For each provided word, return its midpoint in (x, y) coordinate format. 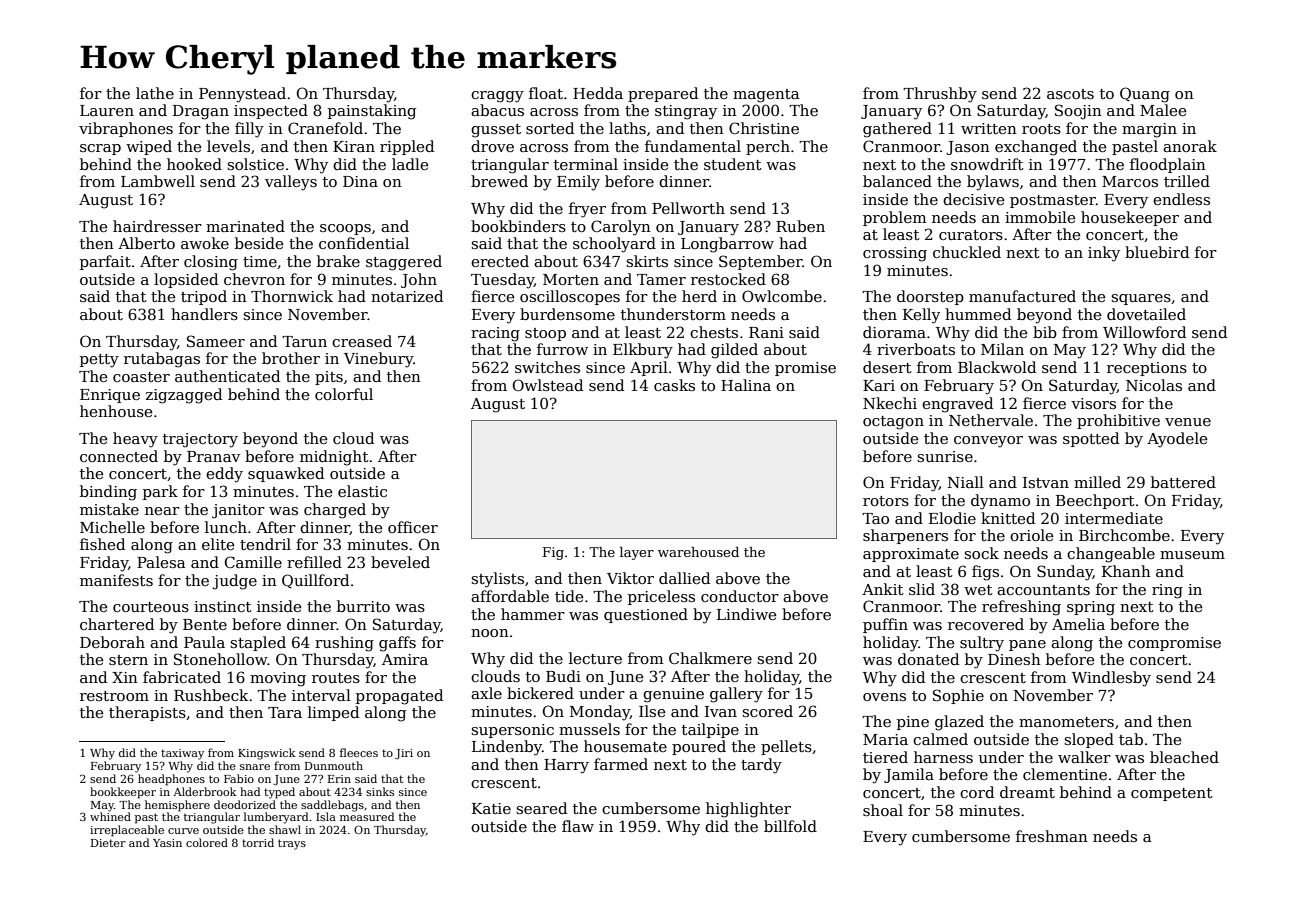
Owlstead (548, 385)
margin (1149, 130)
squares (1141, 299)
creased (362, 341)
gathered (897, 130)
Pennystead (242, 95)
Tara (285, 712)
